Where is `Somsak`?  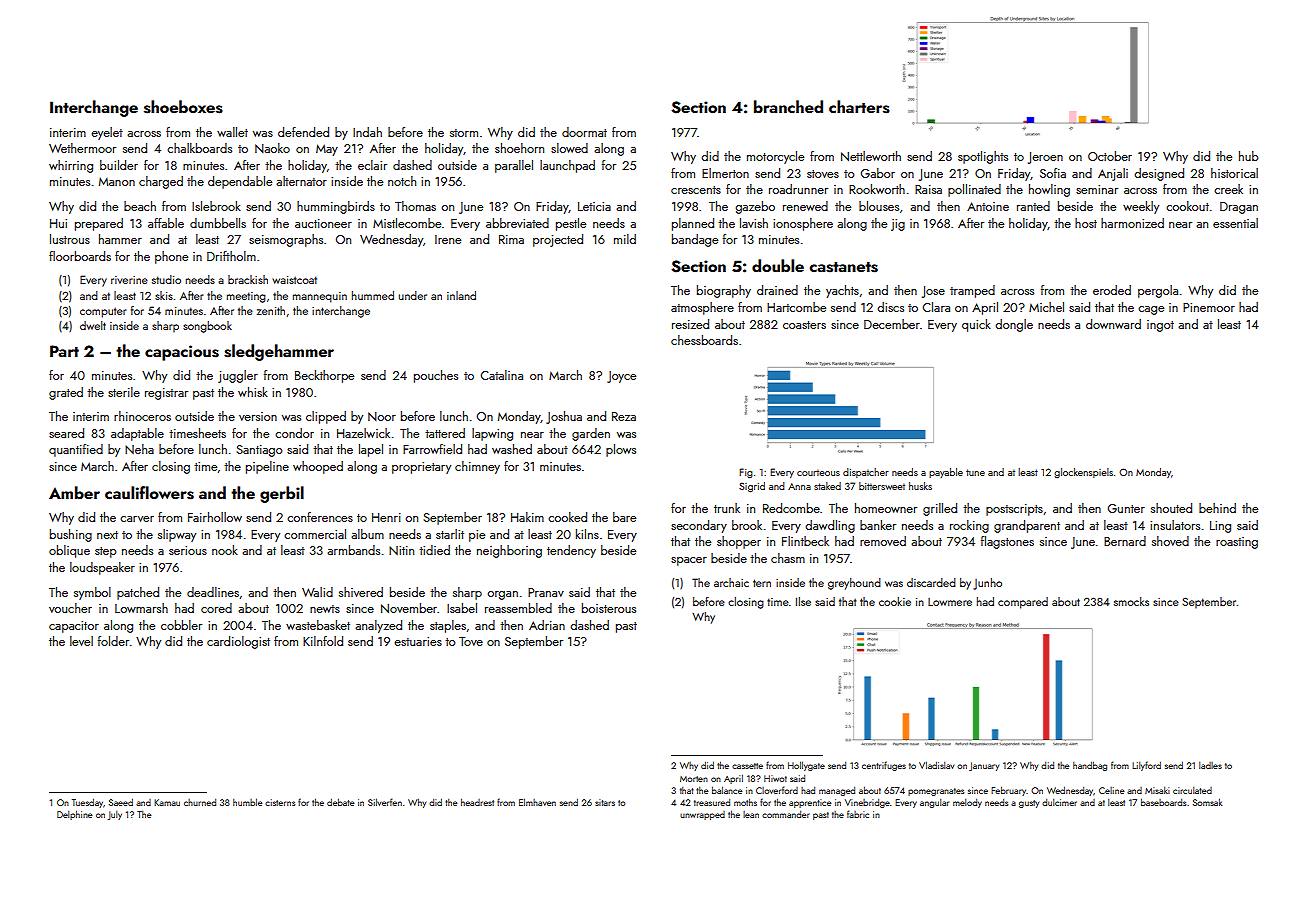 Somsak is located at coordinates (1207, 802).
